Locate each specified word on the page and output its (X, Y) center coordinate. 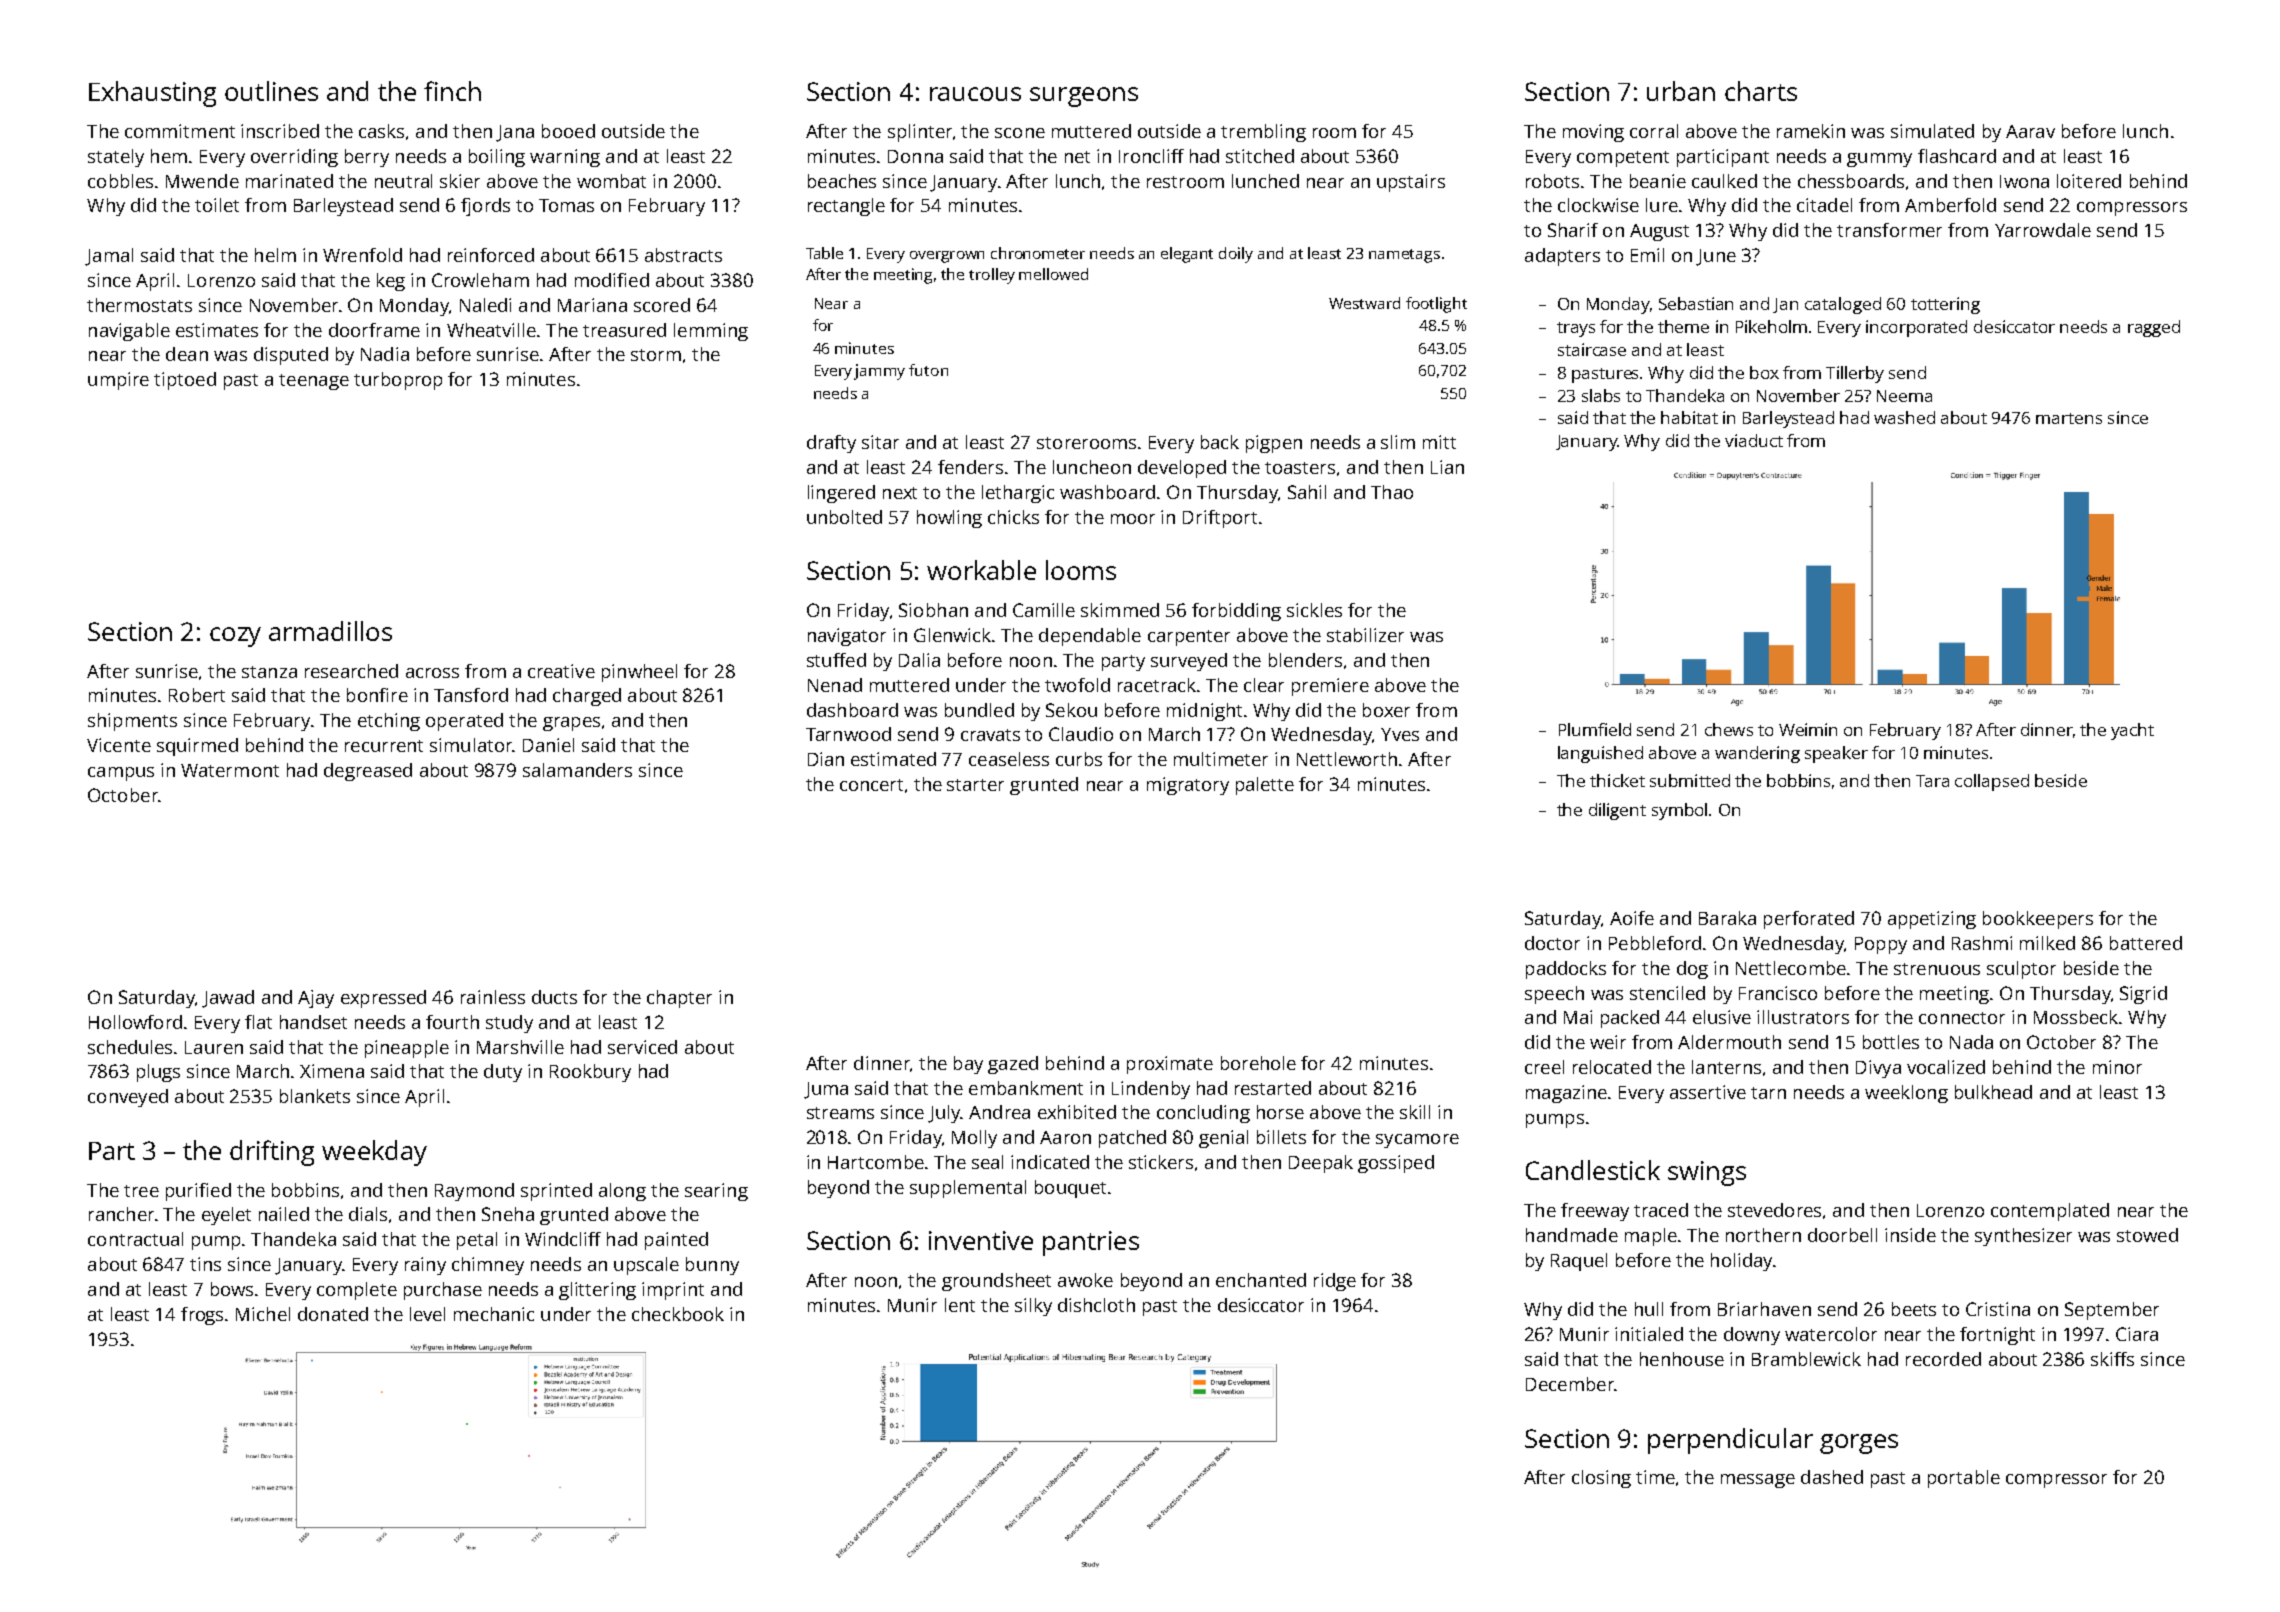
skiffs (2112, 1359)
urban (1681, 91)
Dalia (919, 660)
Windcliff (563, 1239)
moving (1593, 133)
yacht (2132, 731)
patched (1132, 1139)
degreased (368, 772)
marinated (289, 181)
